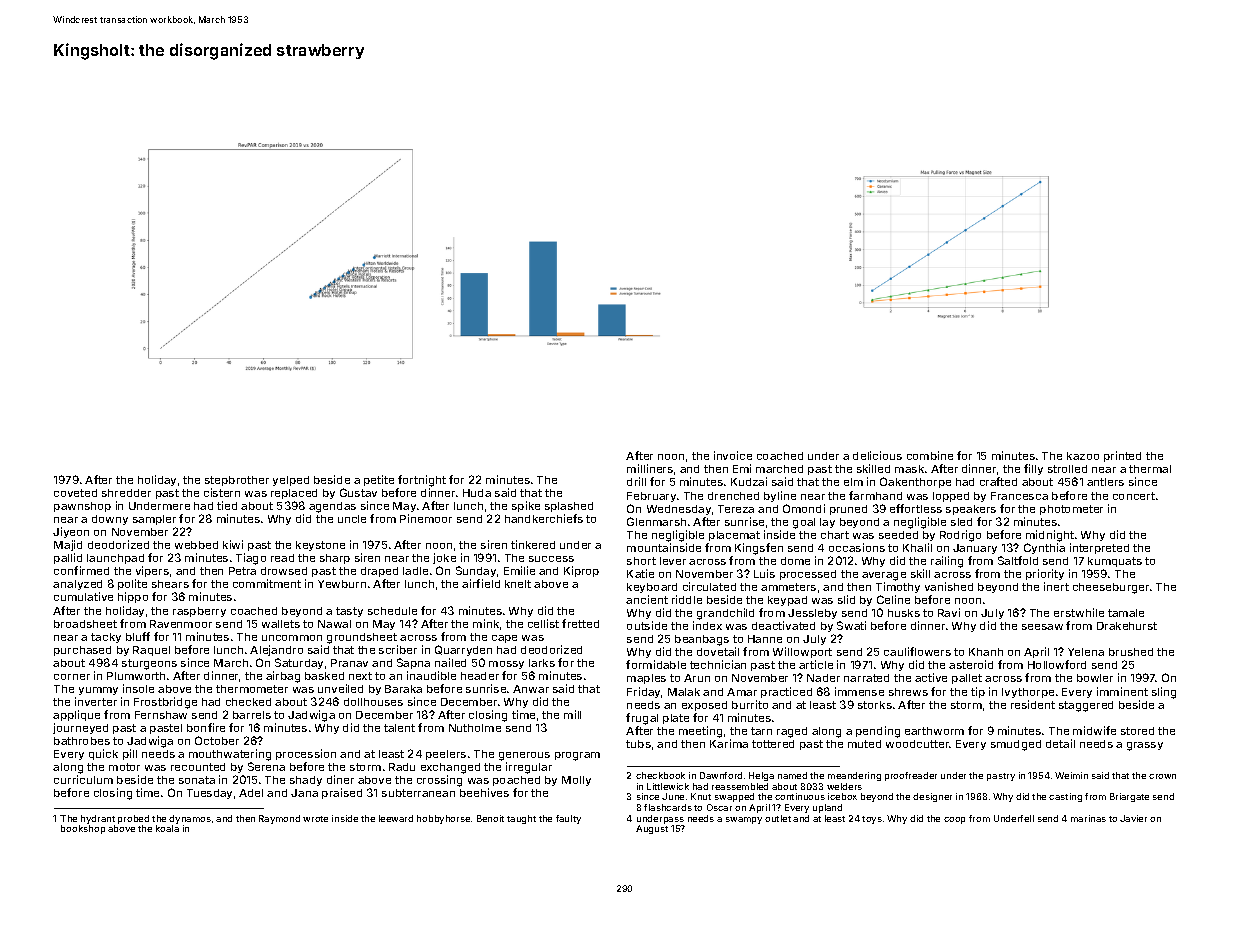 The width and height of the image is (1233, 952). What do you see at coordinates (136, 676) in the image?
I see `Plumworth` at bounding box center [136, 676].
